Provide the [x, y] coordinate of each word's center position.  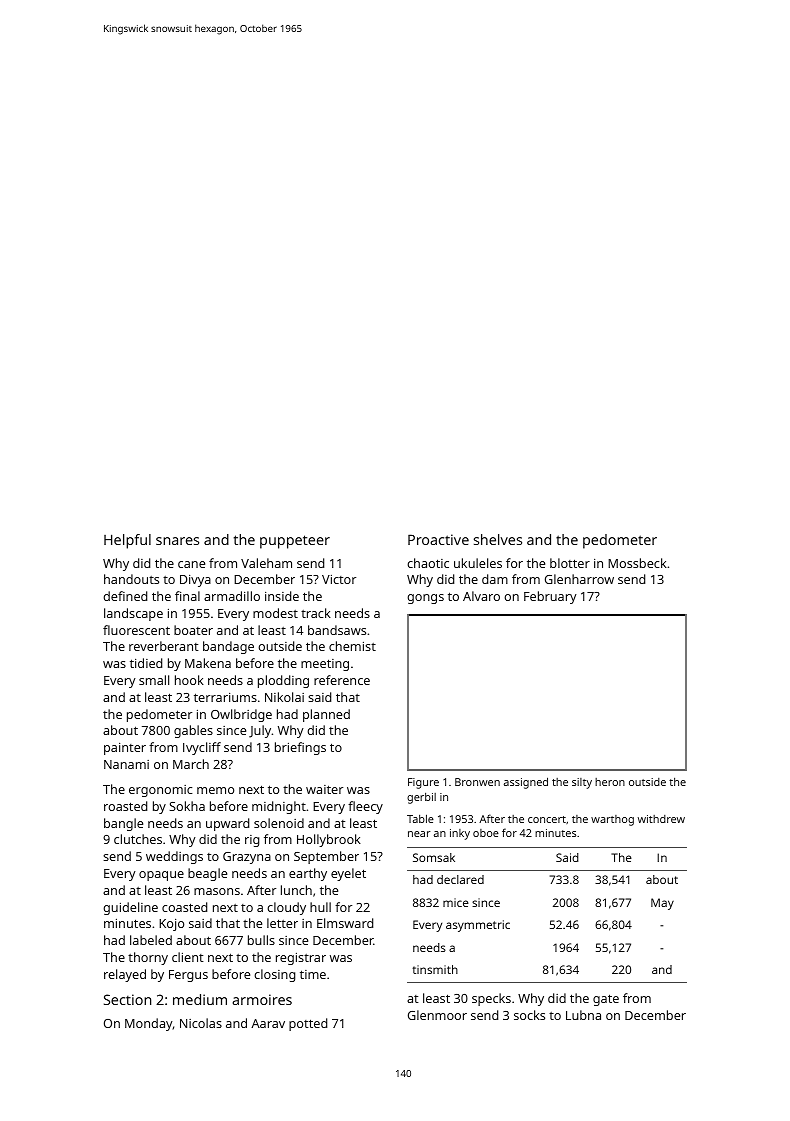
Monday [149, 1024]
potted [308, 1024]
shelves [498, 539]
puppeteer [295, 542]
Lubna [583, 1015]
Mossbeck [637, 563]
